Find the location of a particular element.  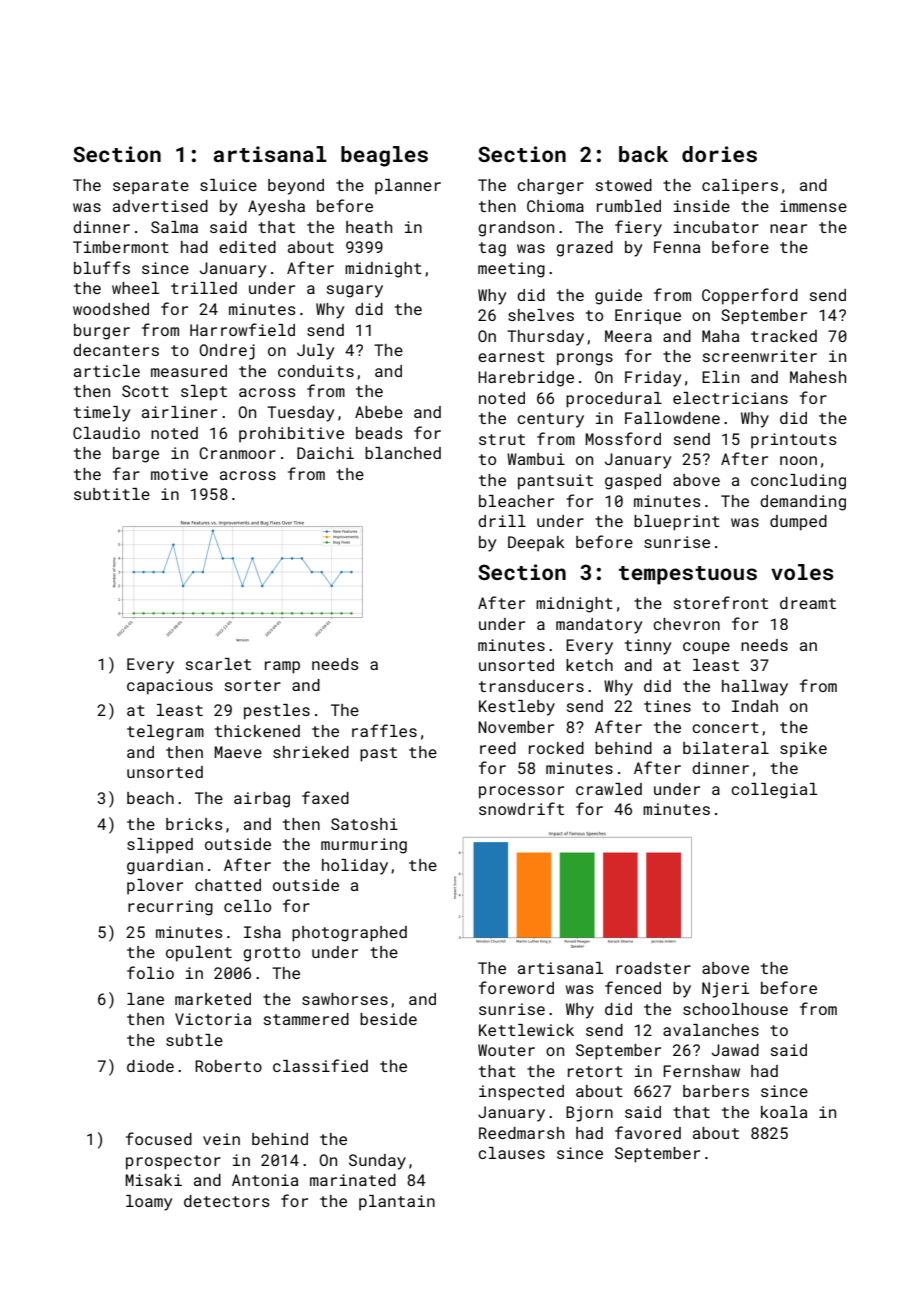

airbag is located at coordinates (262, 800).
